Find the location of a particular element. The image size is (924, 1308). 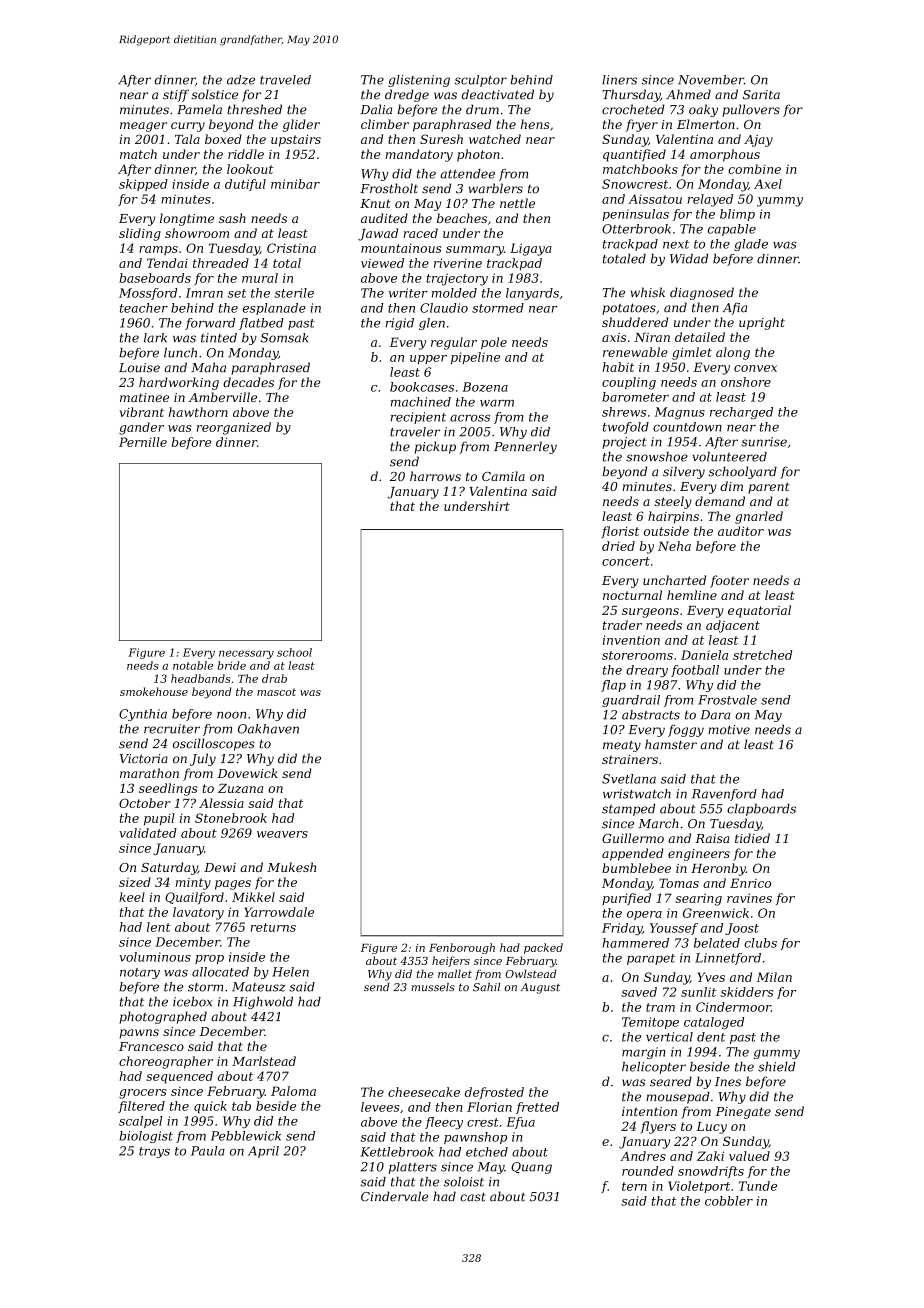

Helen is located at coordinates (290, 972).
